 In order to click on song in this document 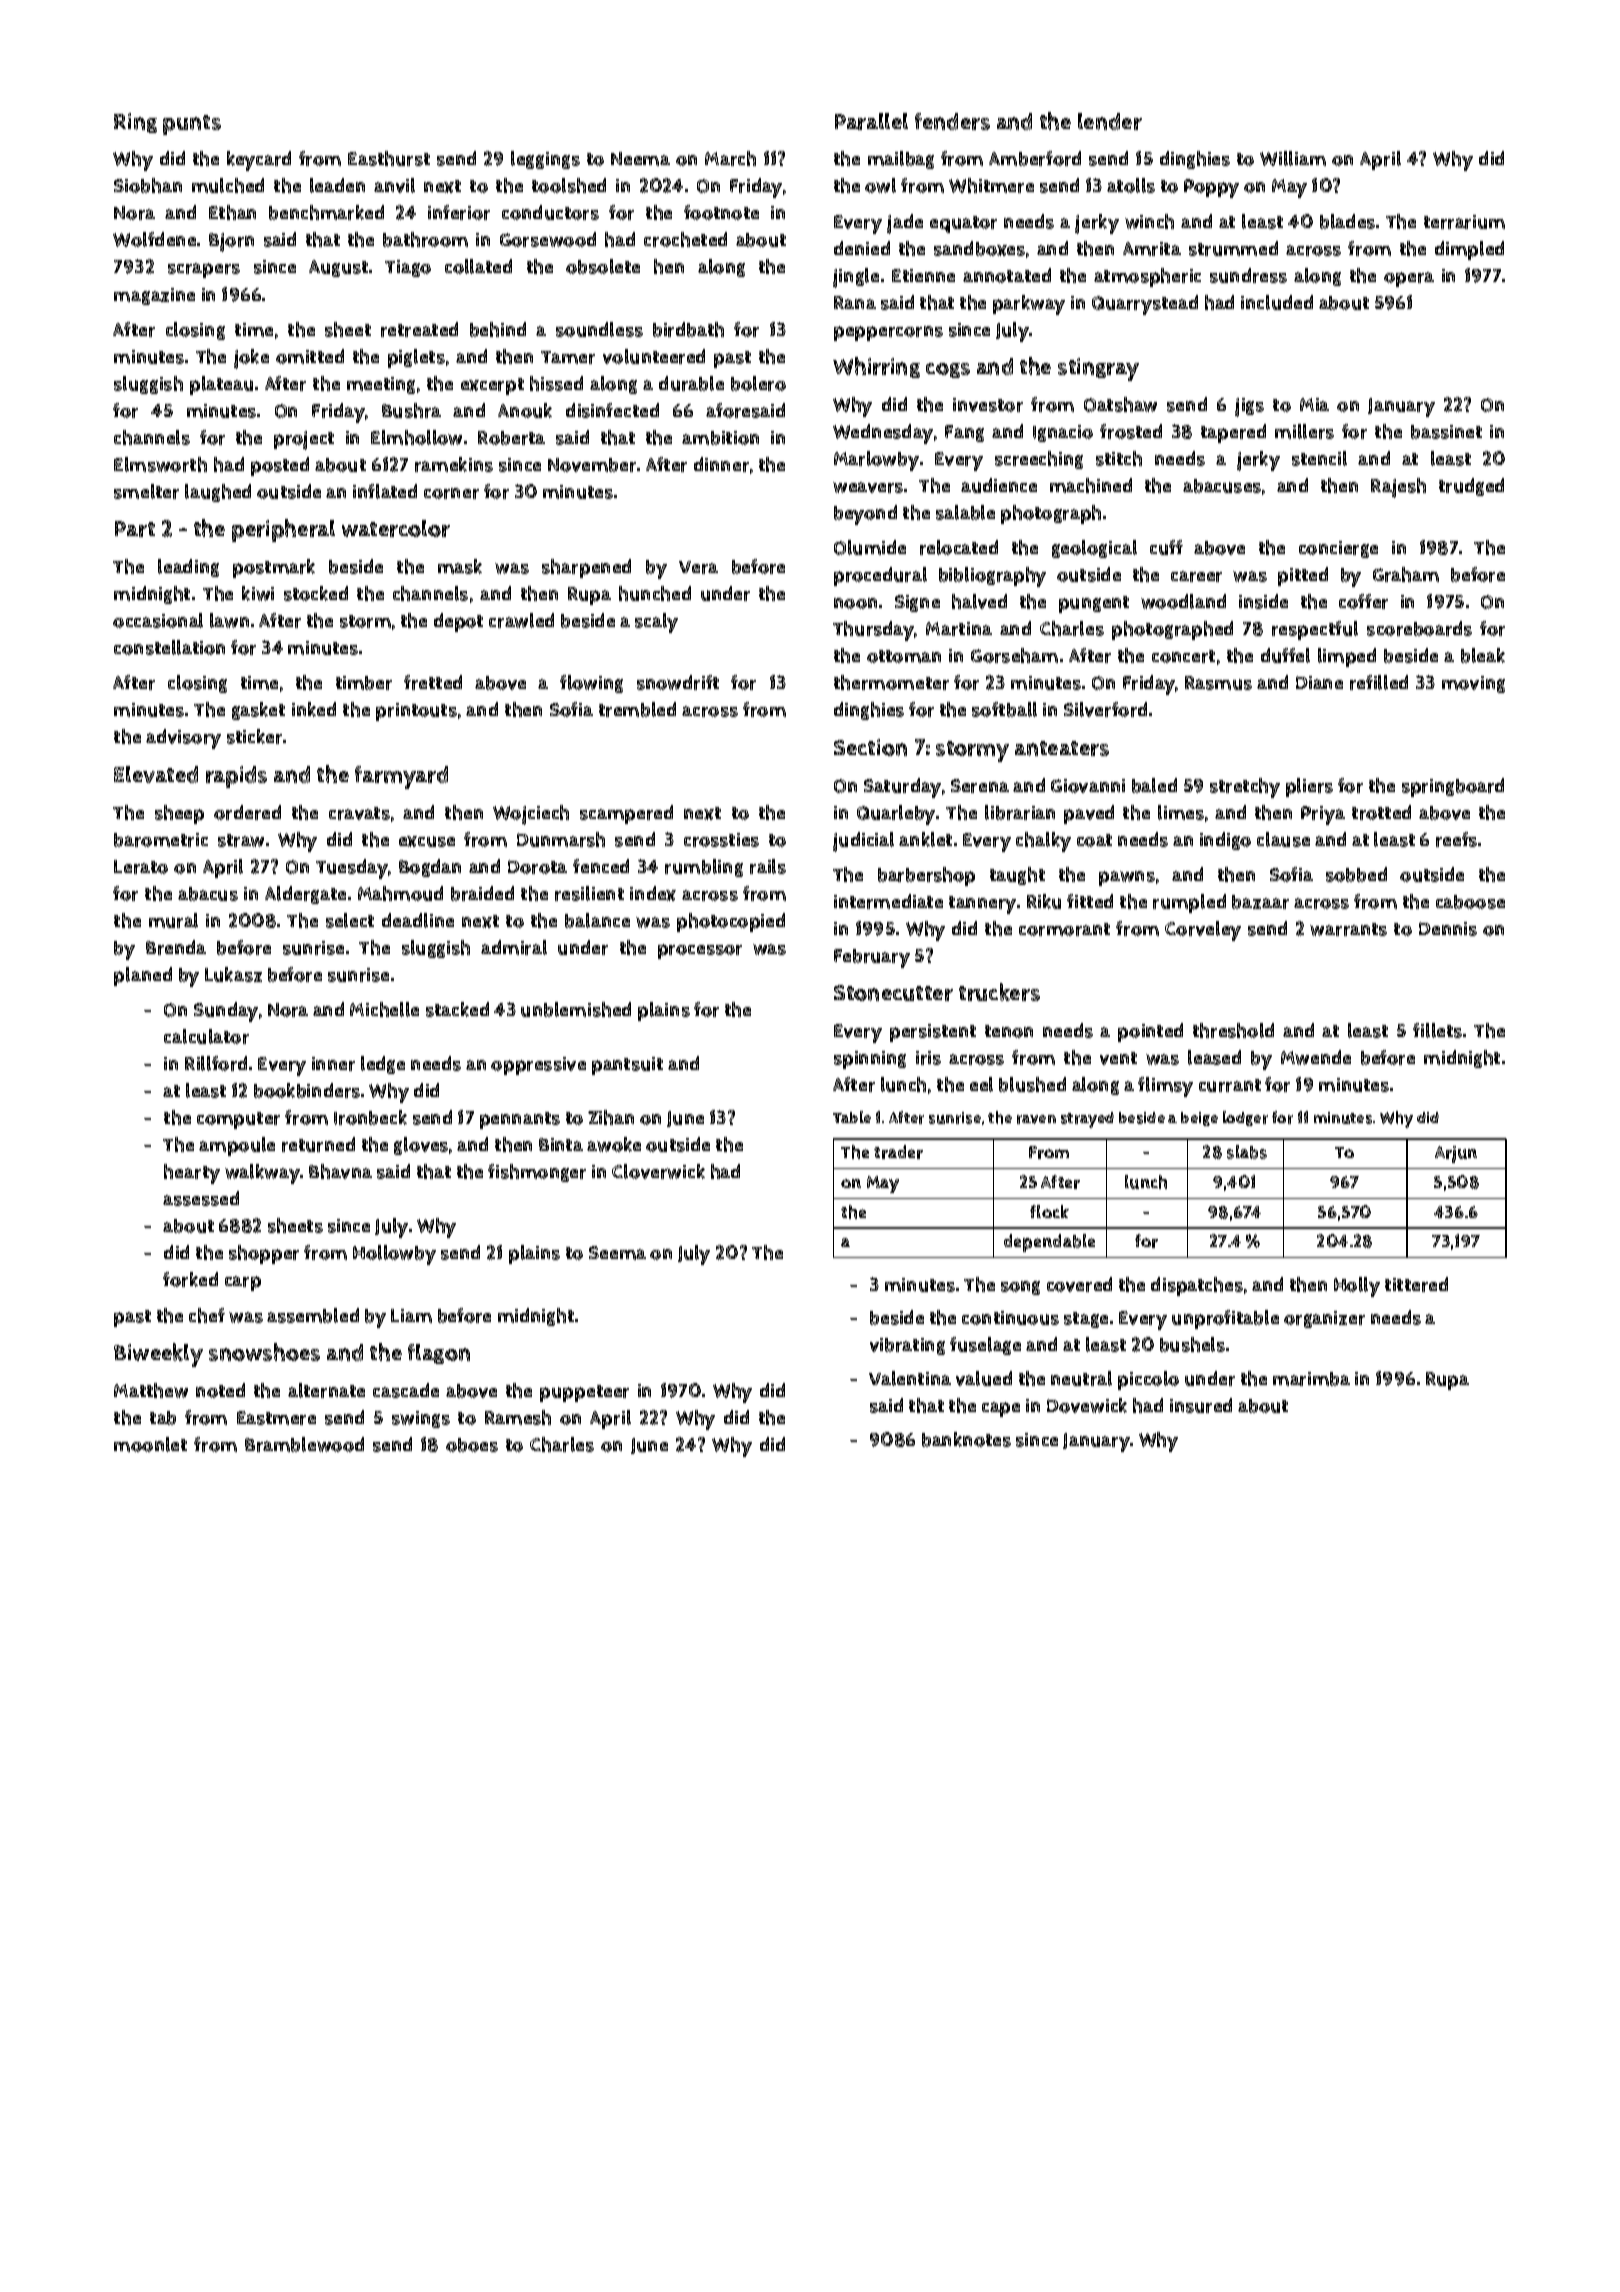, I will do `click(1020, 1288)`.
